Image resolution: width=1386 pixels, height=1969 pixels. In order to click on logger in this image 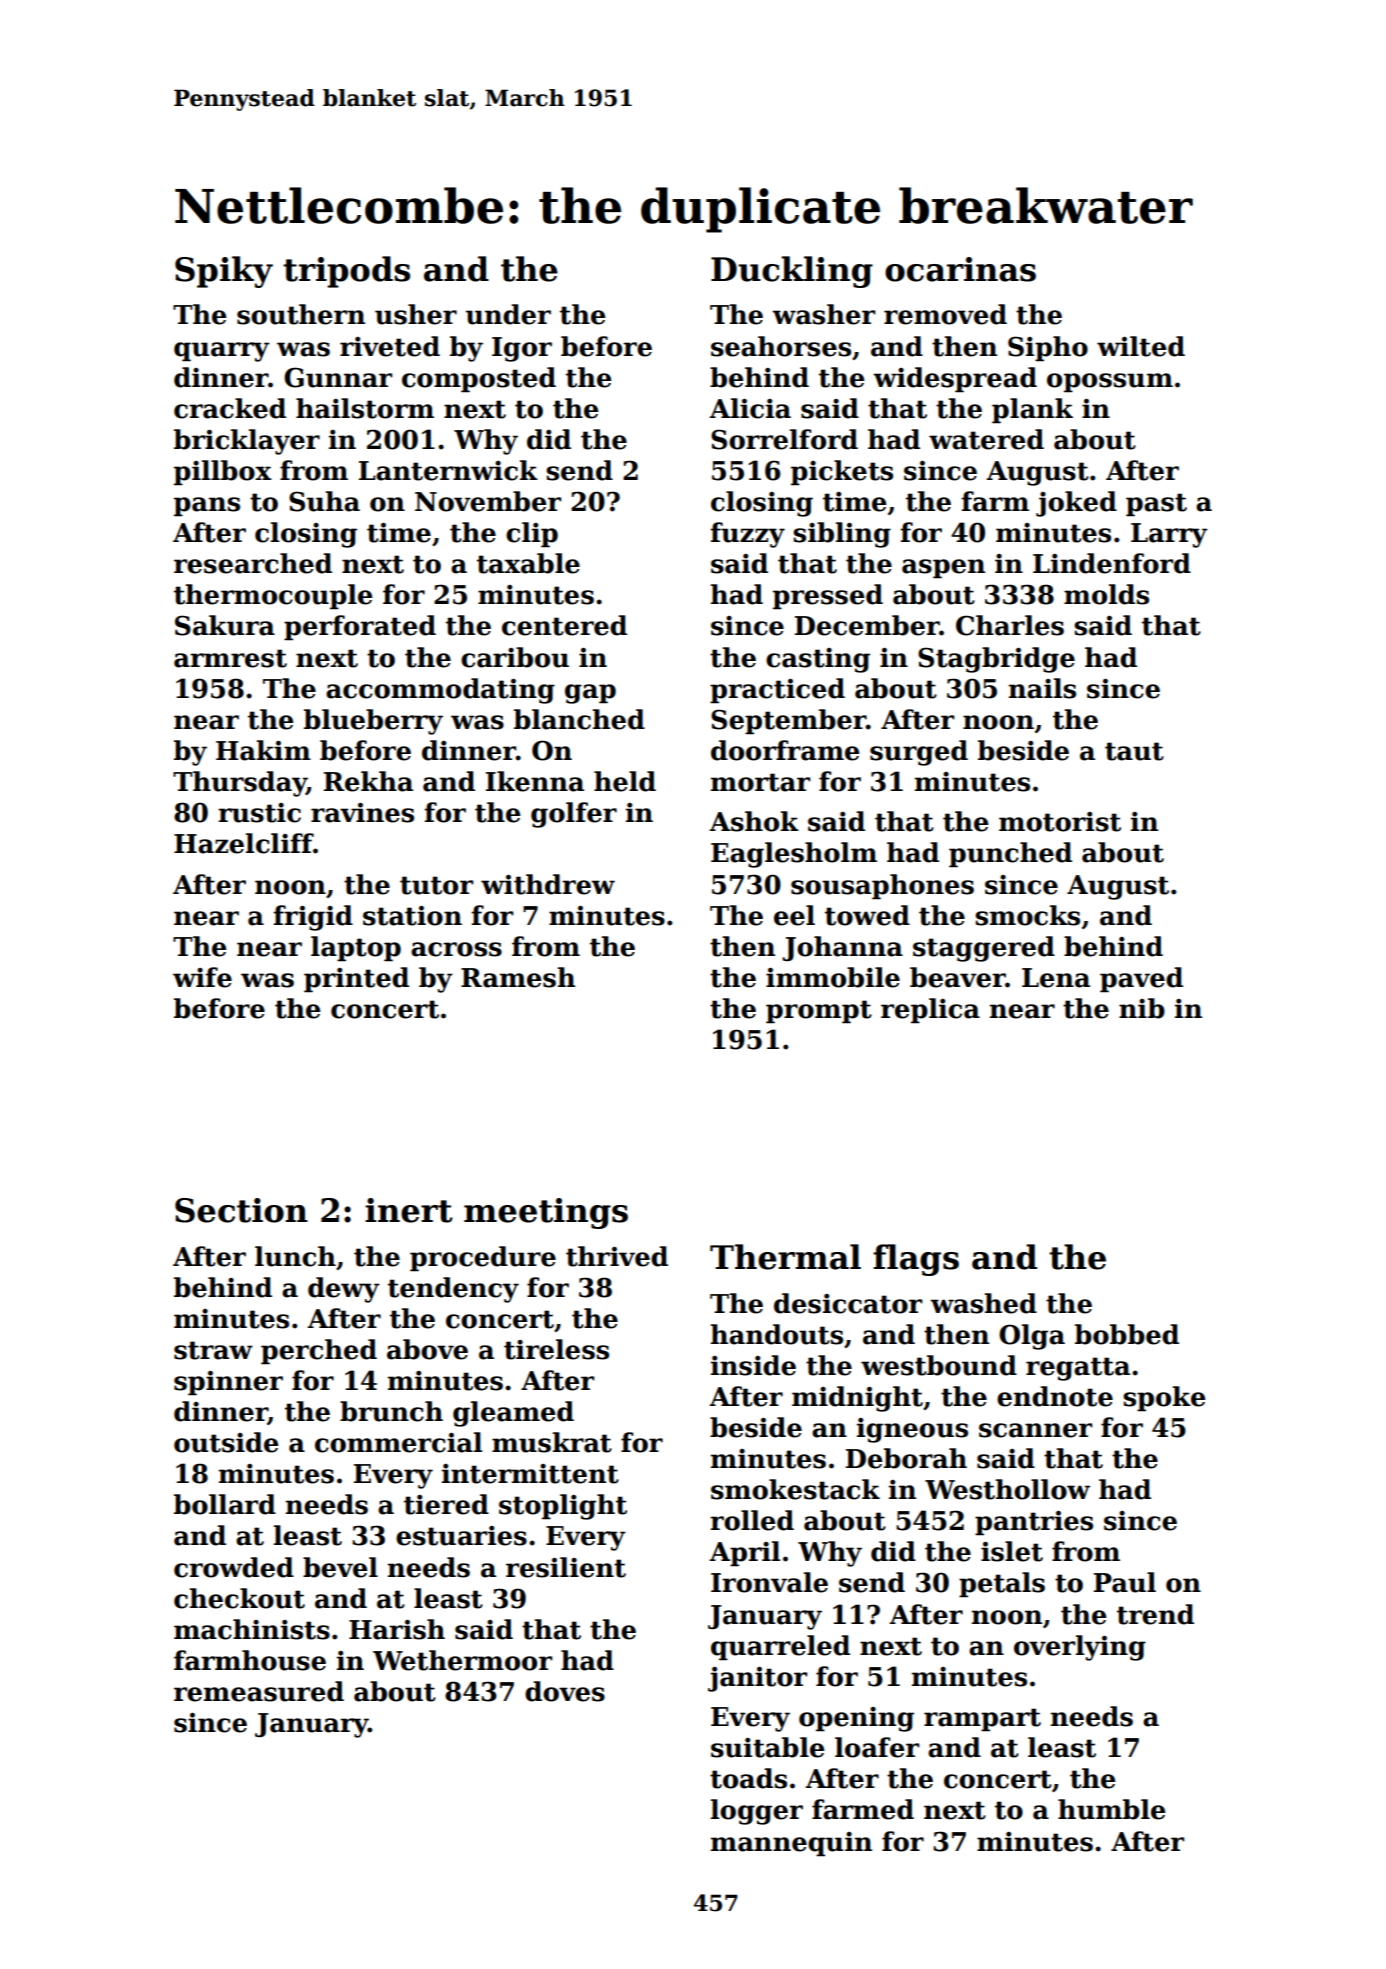, I will do `click(757, 1812)`.
